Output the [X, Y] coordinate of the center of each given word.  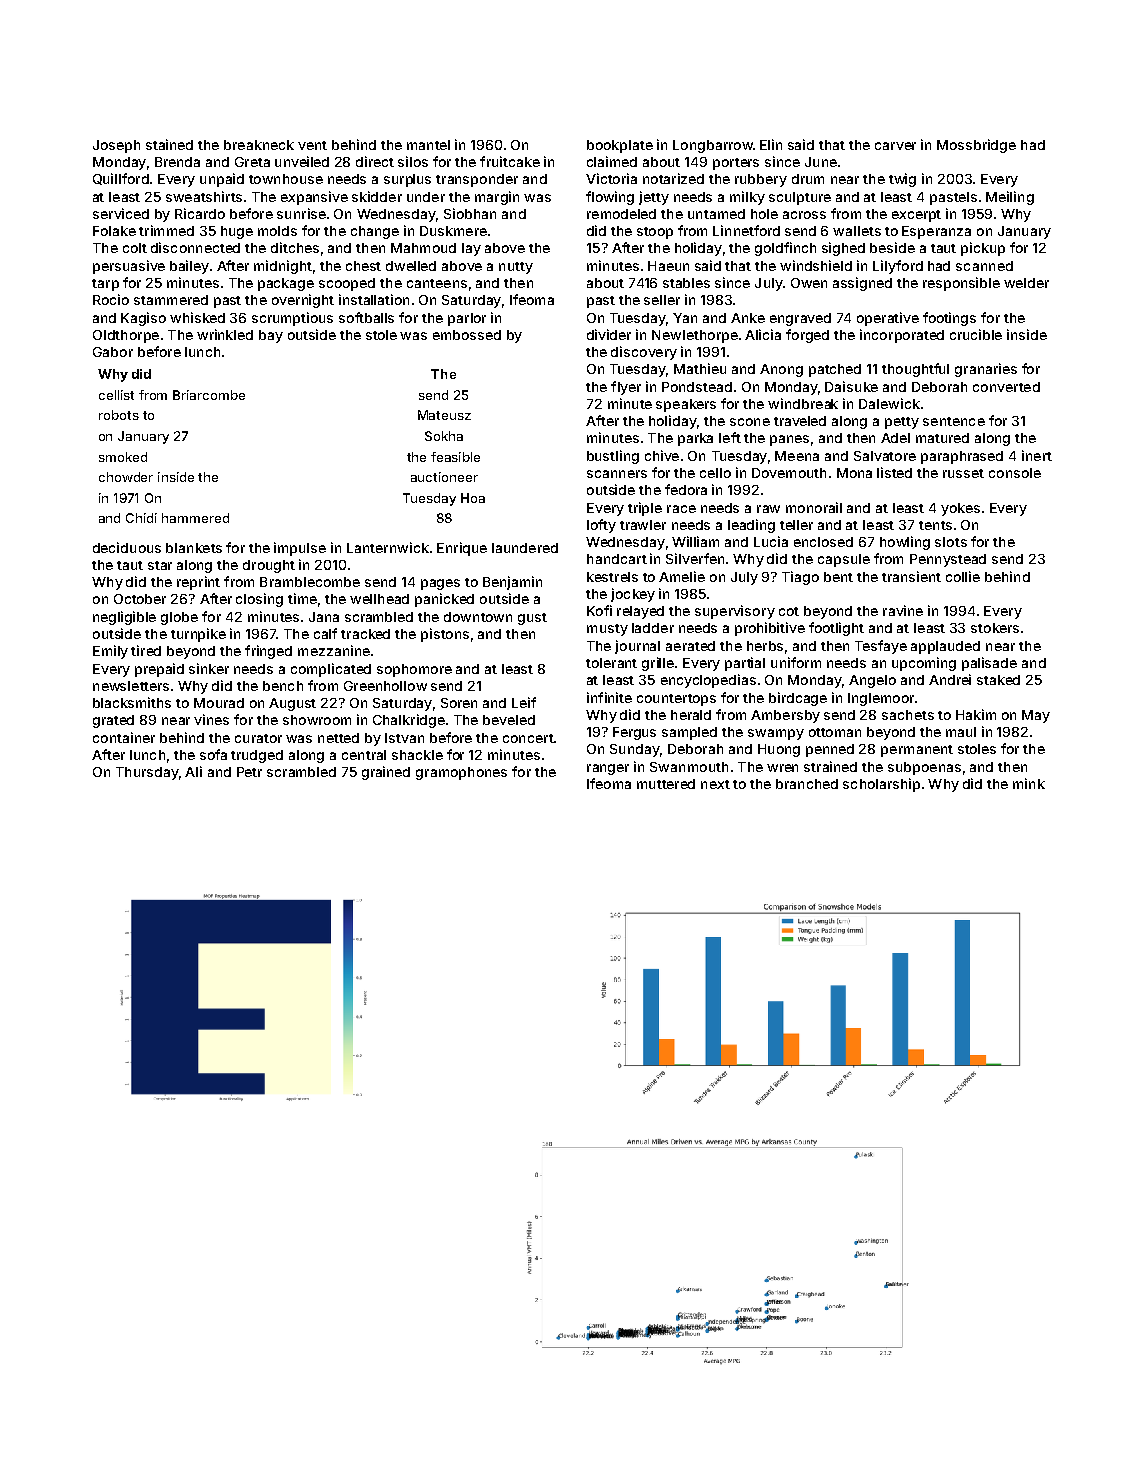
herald [691, 715]
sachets [908, 715]
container [124, 737]
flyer [626, 388]
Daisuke [851, 386]
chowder [126, 477]
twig [902, 180]
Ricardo [200, 213]
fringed [268, 652]
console [1015, 473]
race [681, 509]
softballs [366, 317]
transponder [477, 180]
